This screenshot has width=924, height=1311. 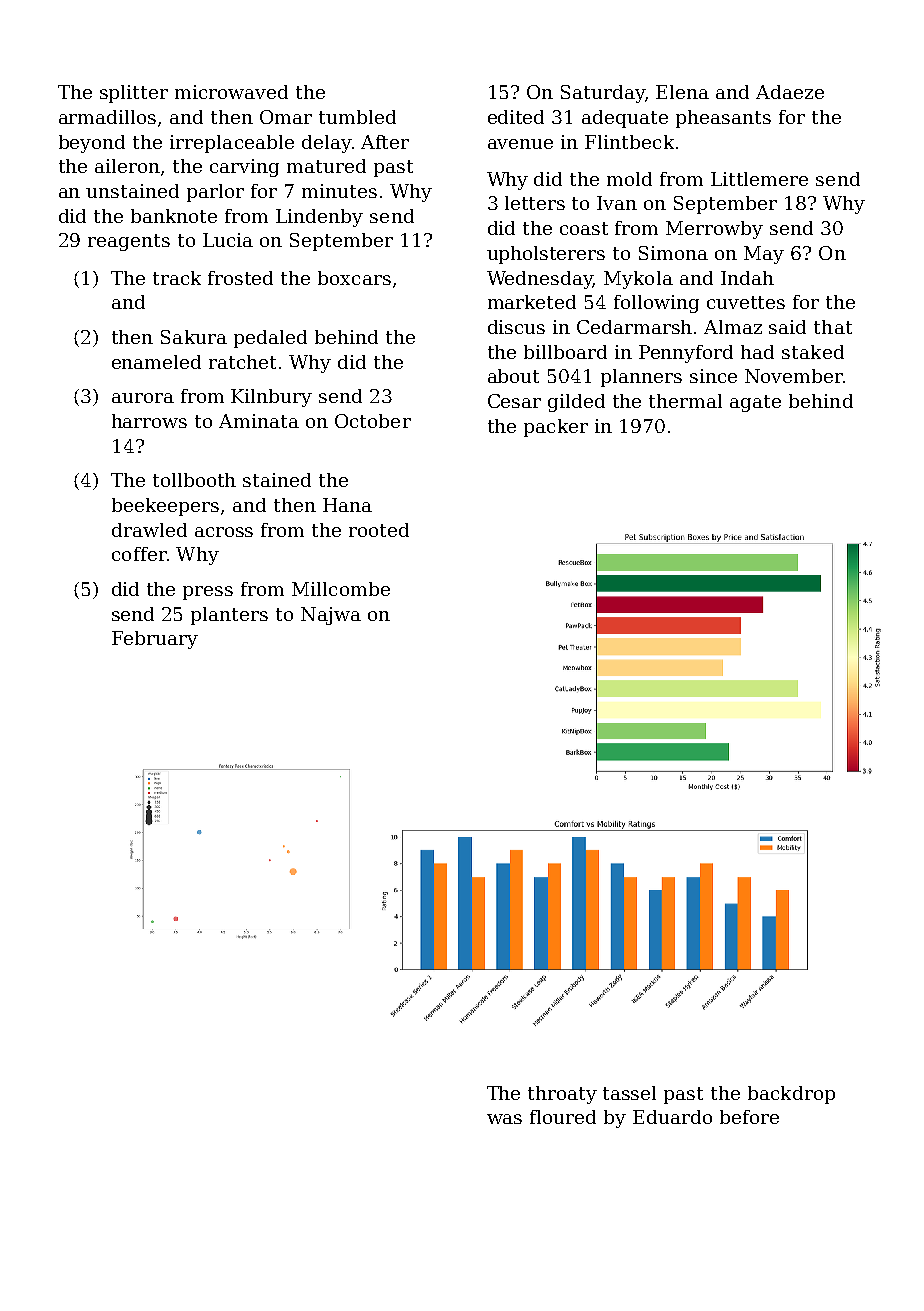 What do you see at coordinates (513, 376) in the screenshot?
I see `about` at bounding box center [513, 376].
